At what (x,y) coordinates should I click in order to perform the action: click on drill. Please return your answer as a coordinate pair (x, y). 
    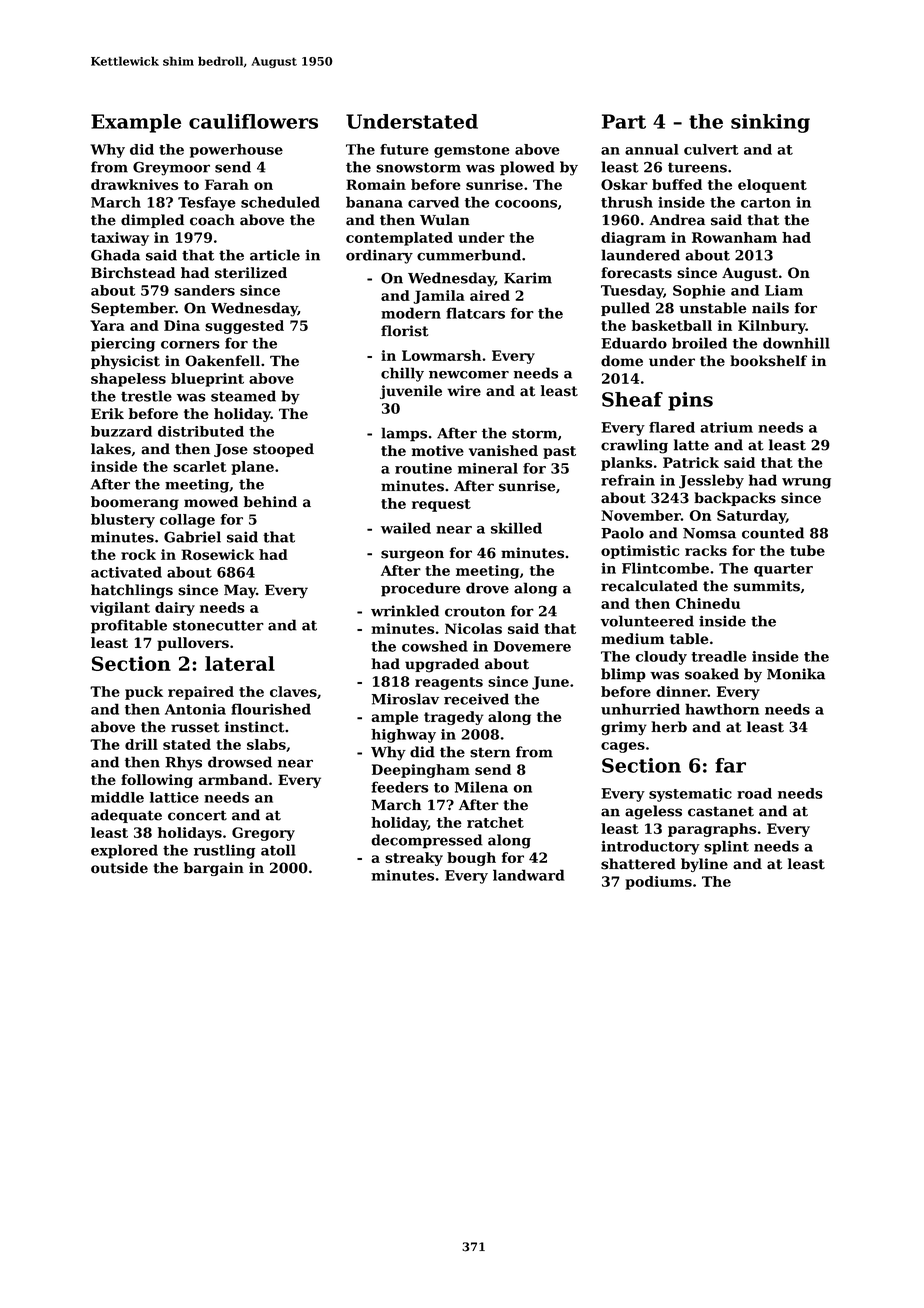
    Looking at the image, I should click on (141, 744).
